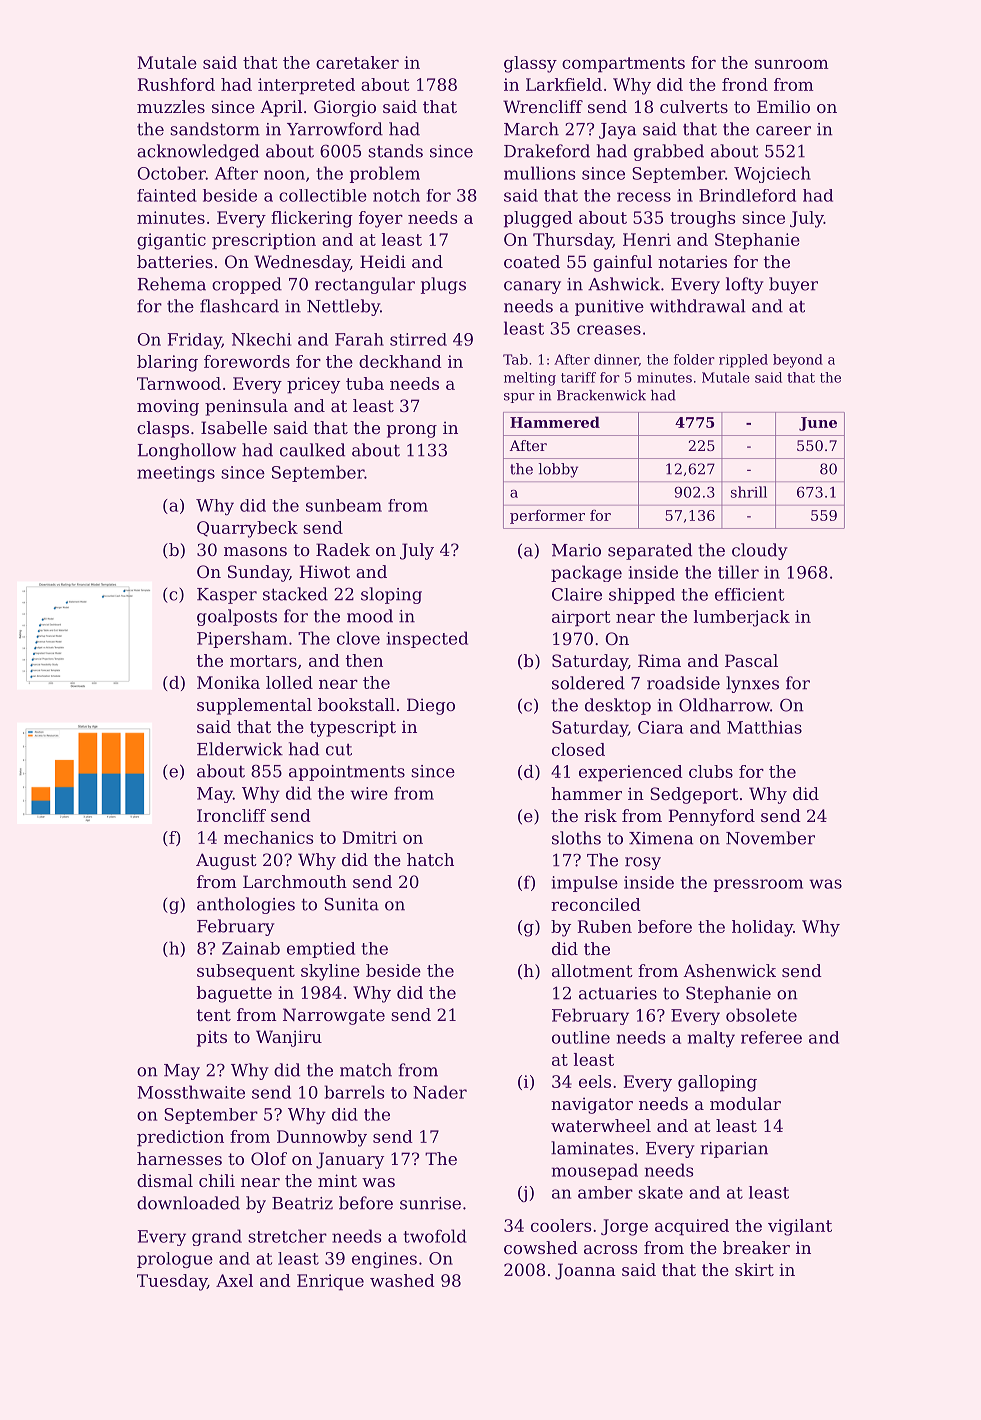  I want to click on Oldharrow, so click(724, 705).
